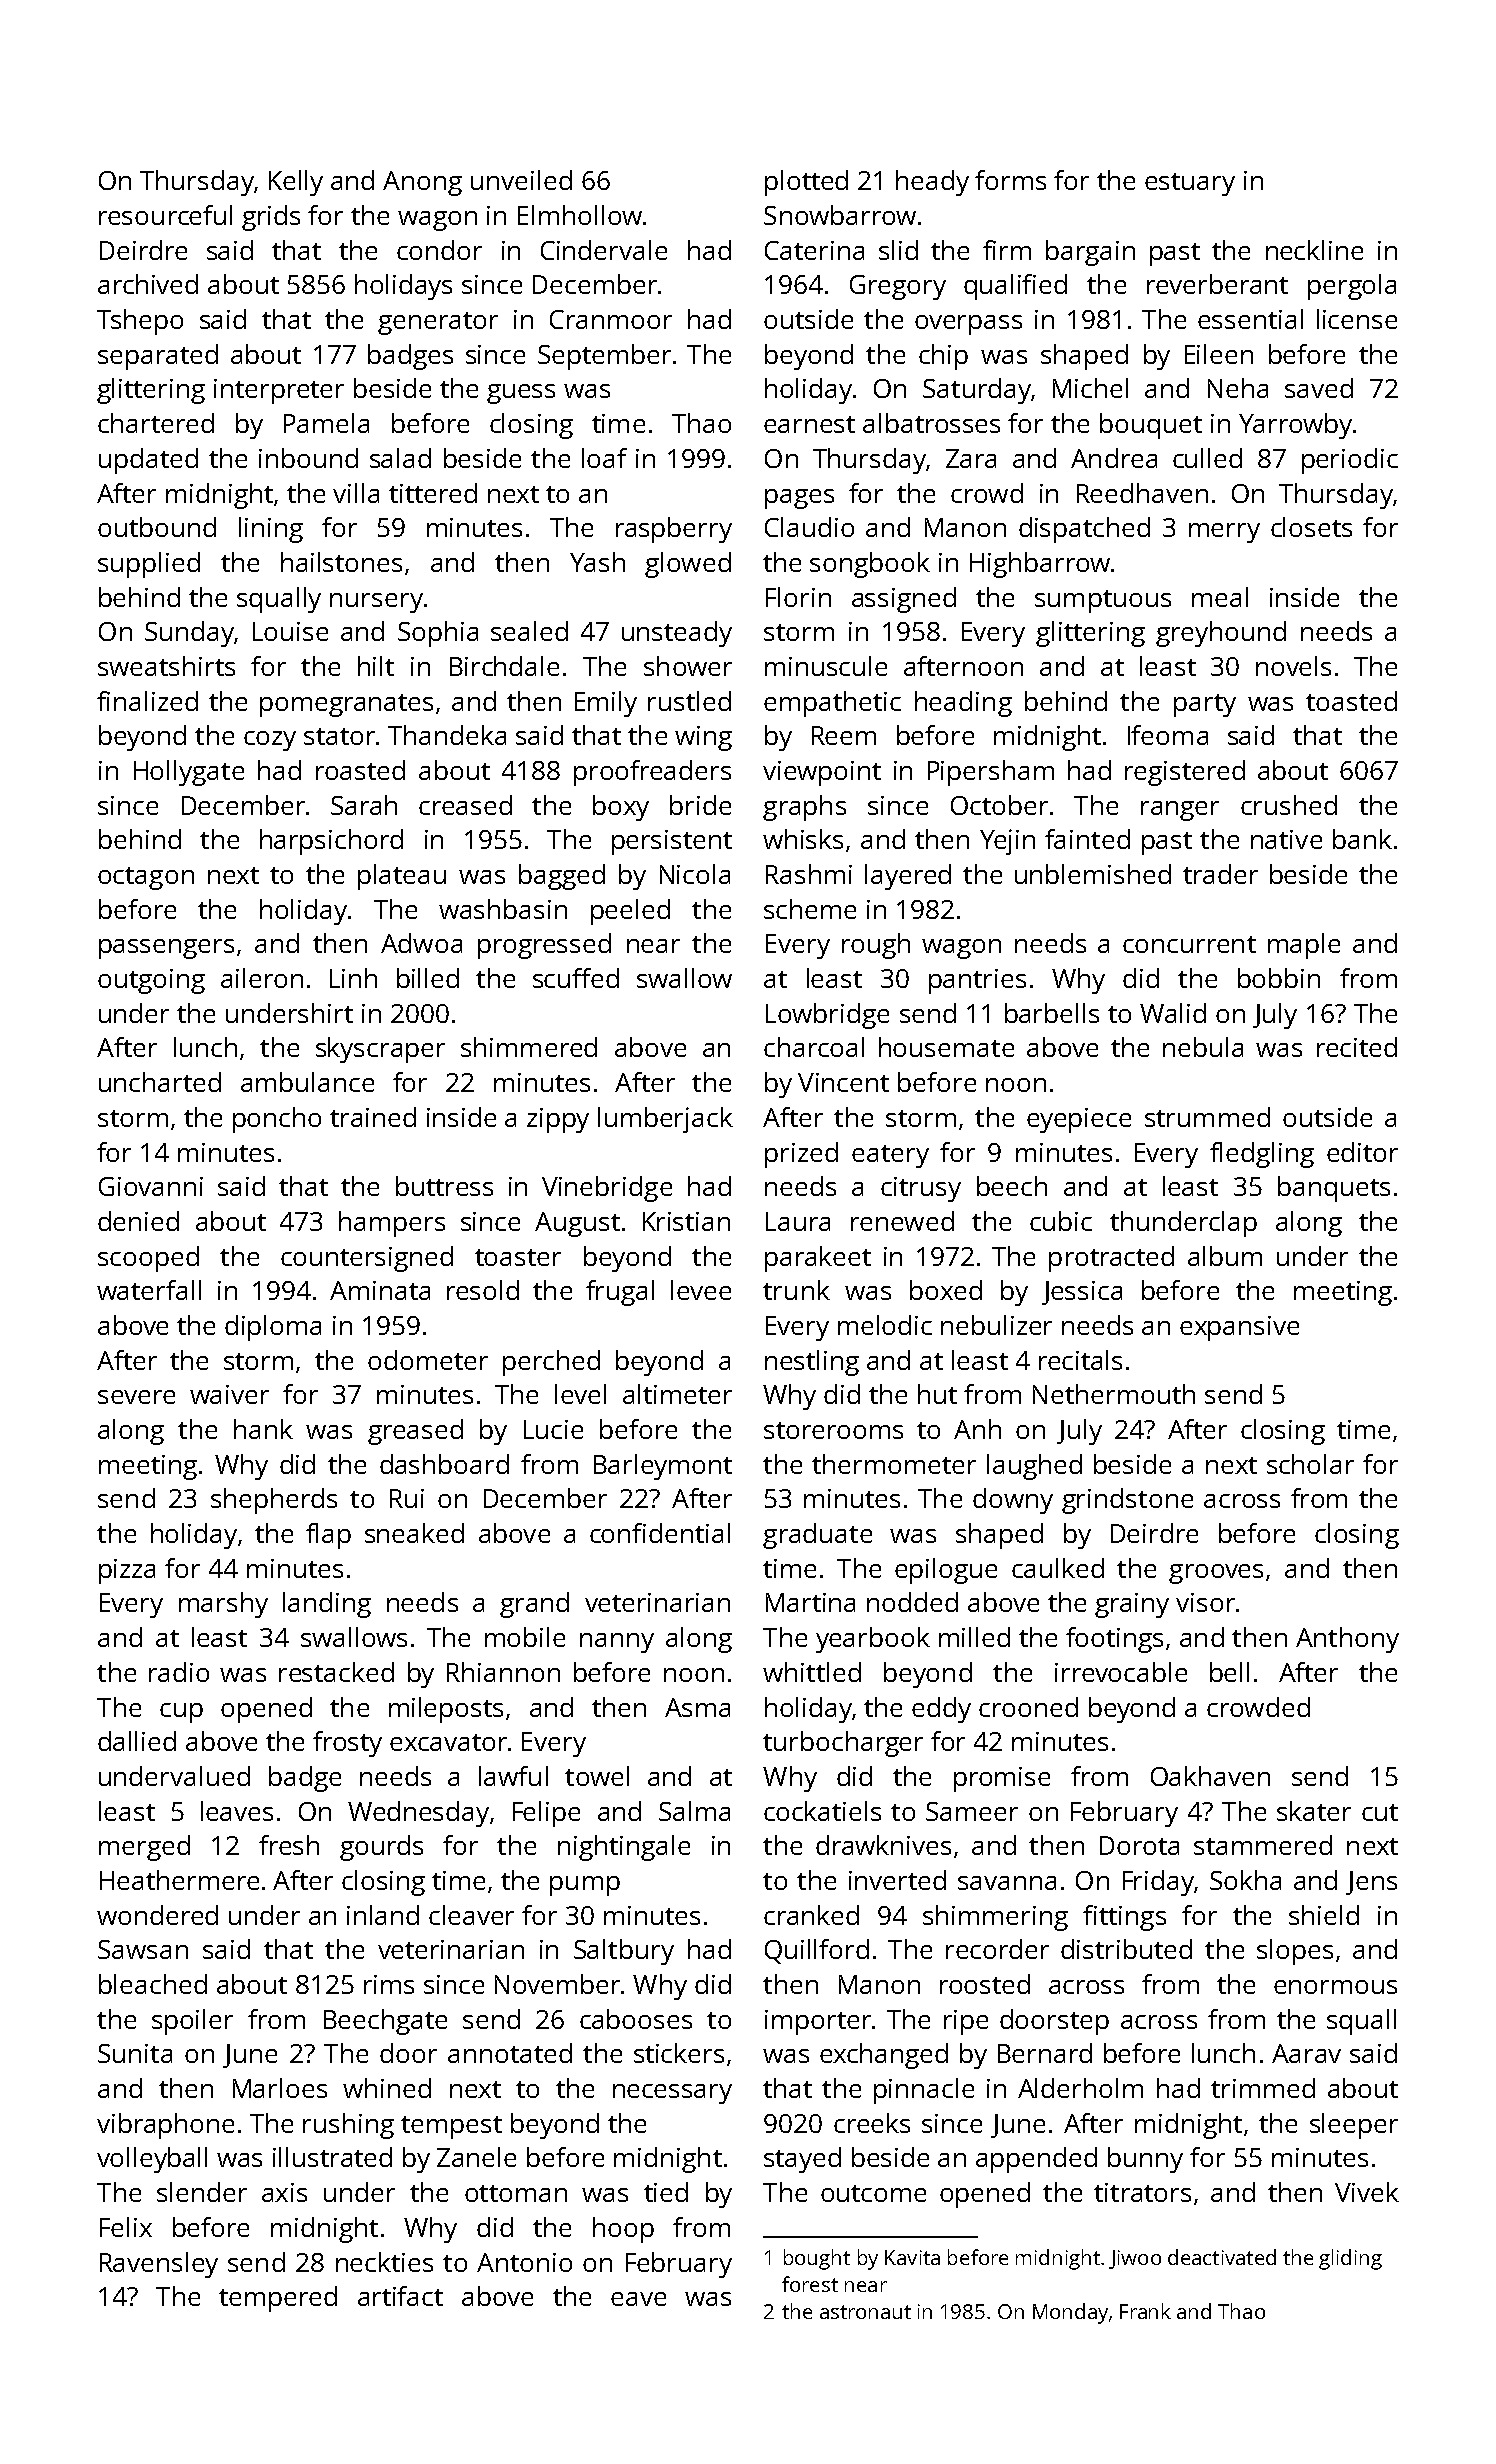 This screenshot has width=1496, height=2464. Describe the element at coordinates (296, 183) in the screenshot. I see `Kelly` at that location.
